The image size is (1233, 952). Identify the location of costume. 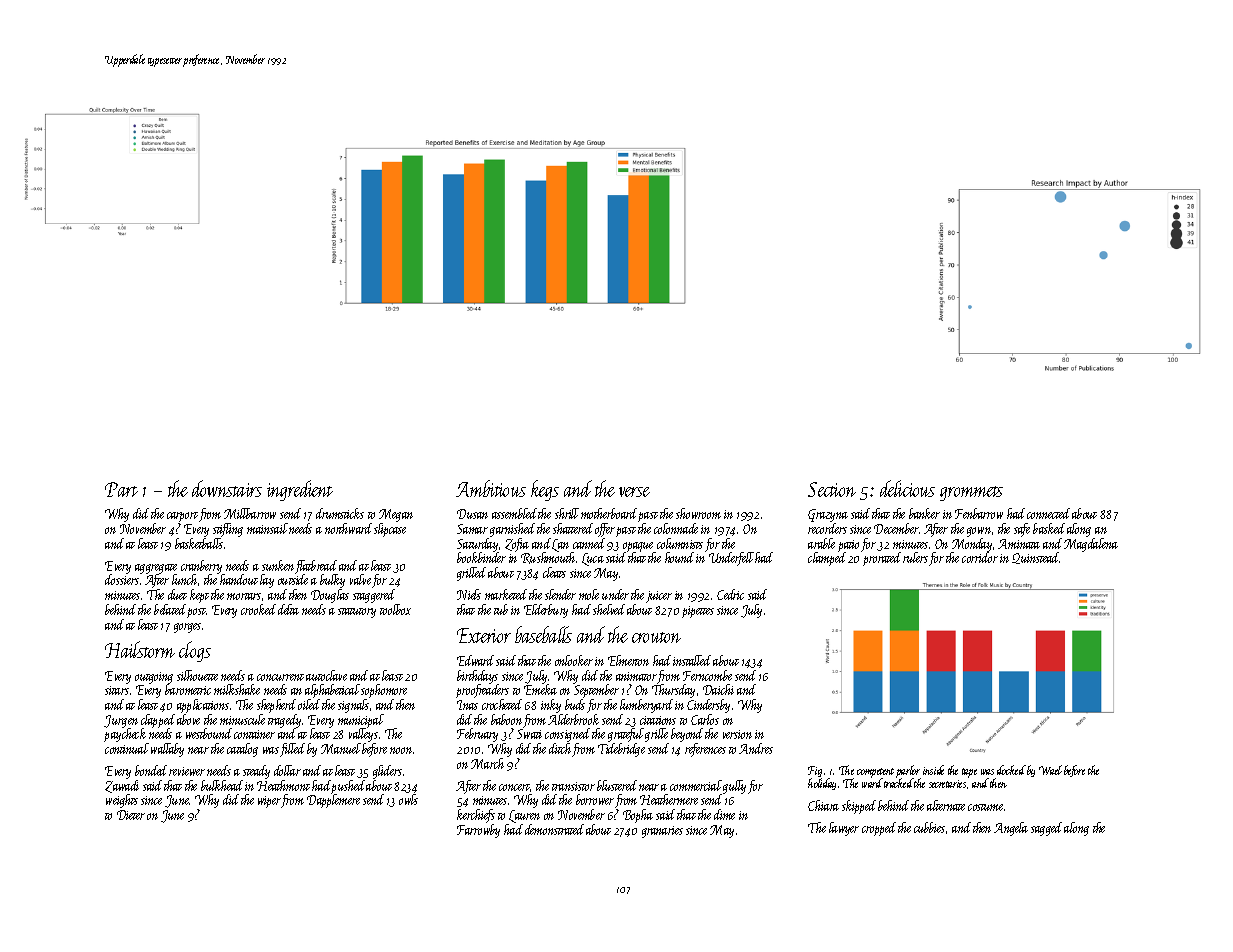
(985, 807).
